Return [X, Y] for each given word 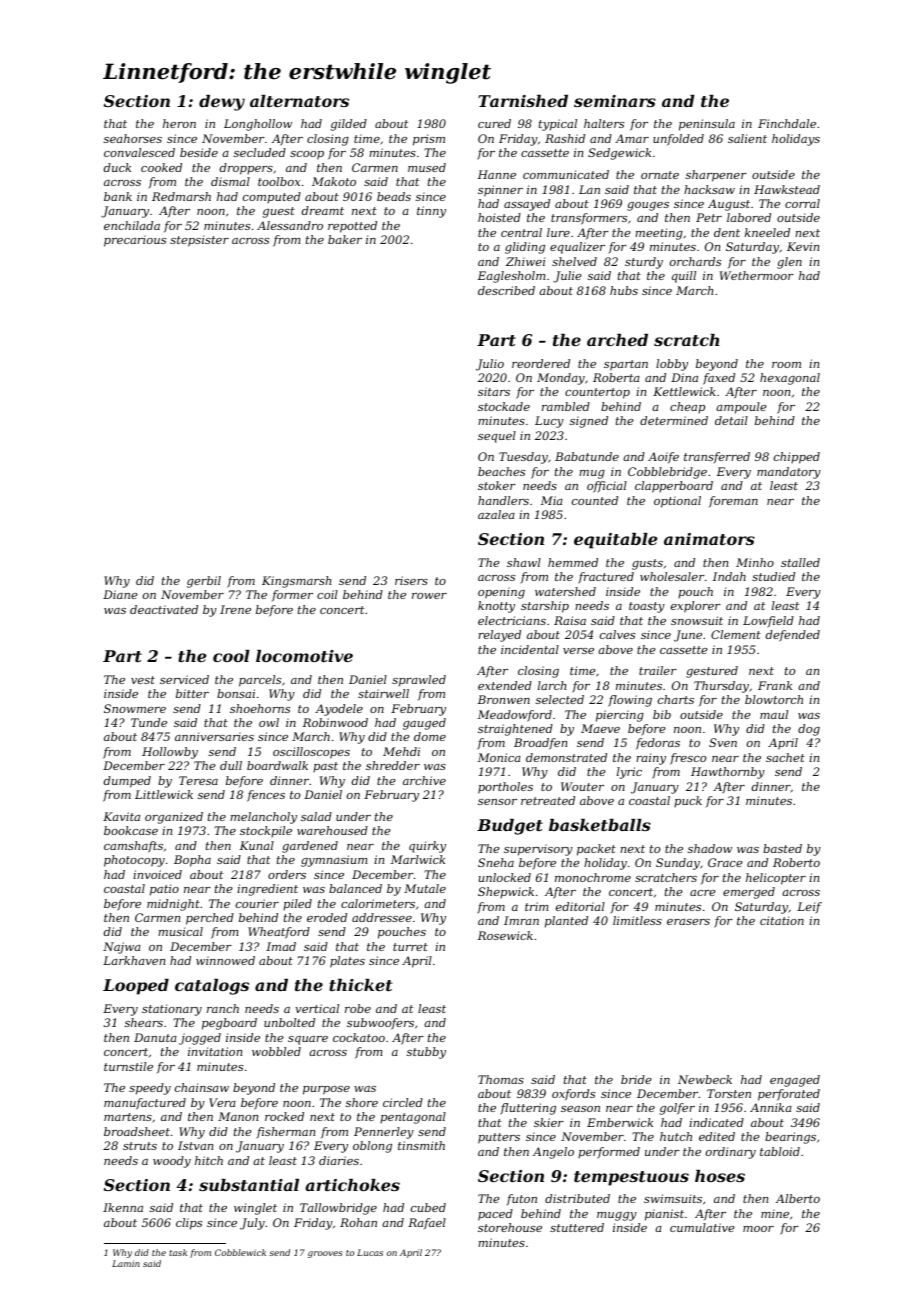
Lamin [126, 1263]
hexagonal [790, 379]
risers [411, 580]
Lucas [370, 1252]
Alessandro [290, 225]
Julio [490, 365]
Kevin [803, 246]
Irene [235, 609]
